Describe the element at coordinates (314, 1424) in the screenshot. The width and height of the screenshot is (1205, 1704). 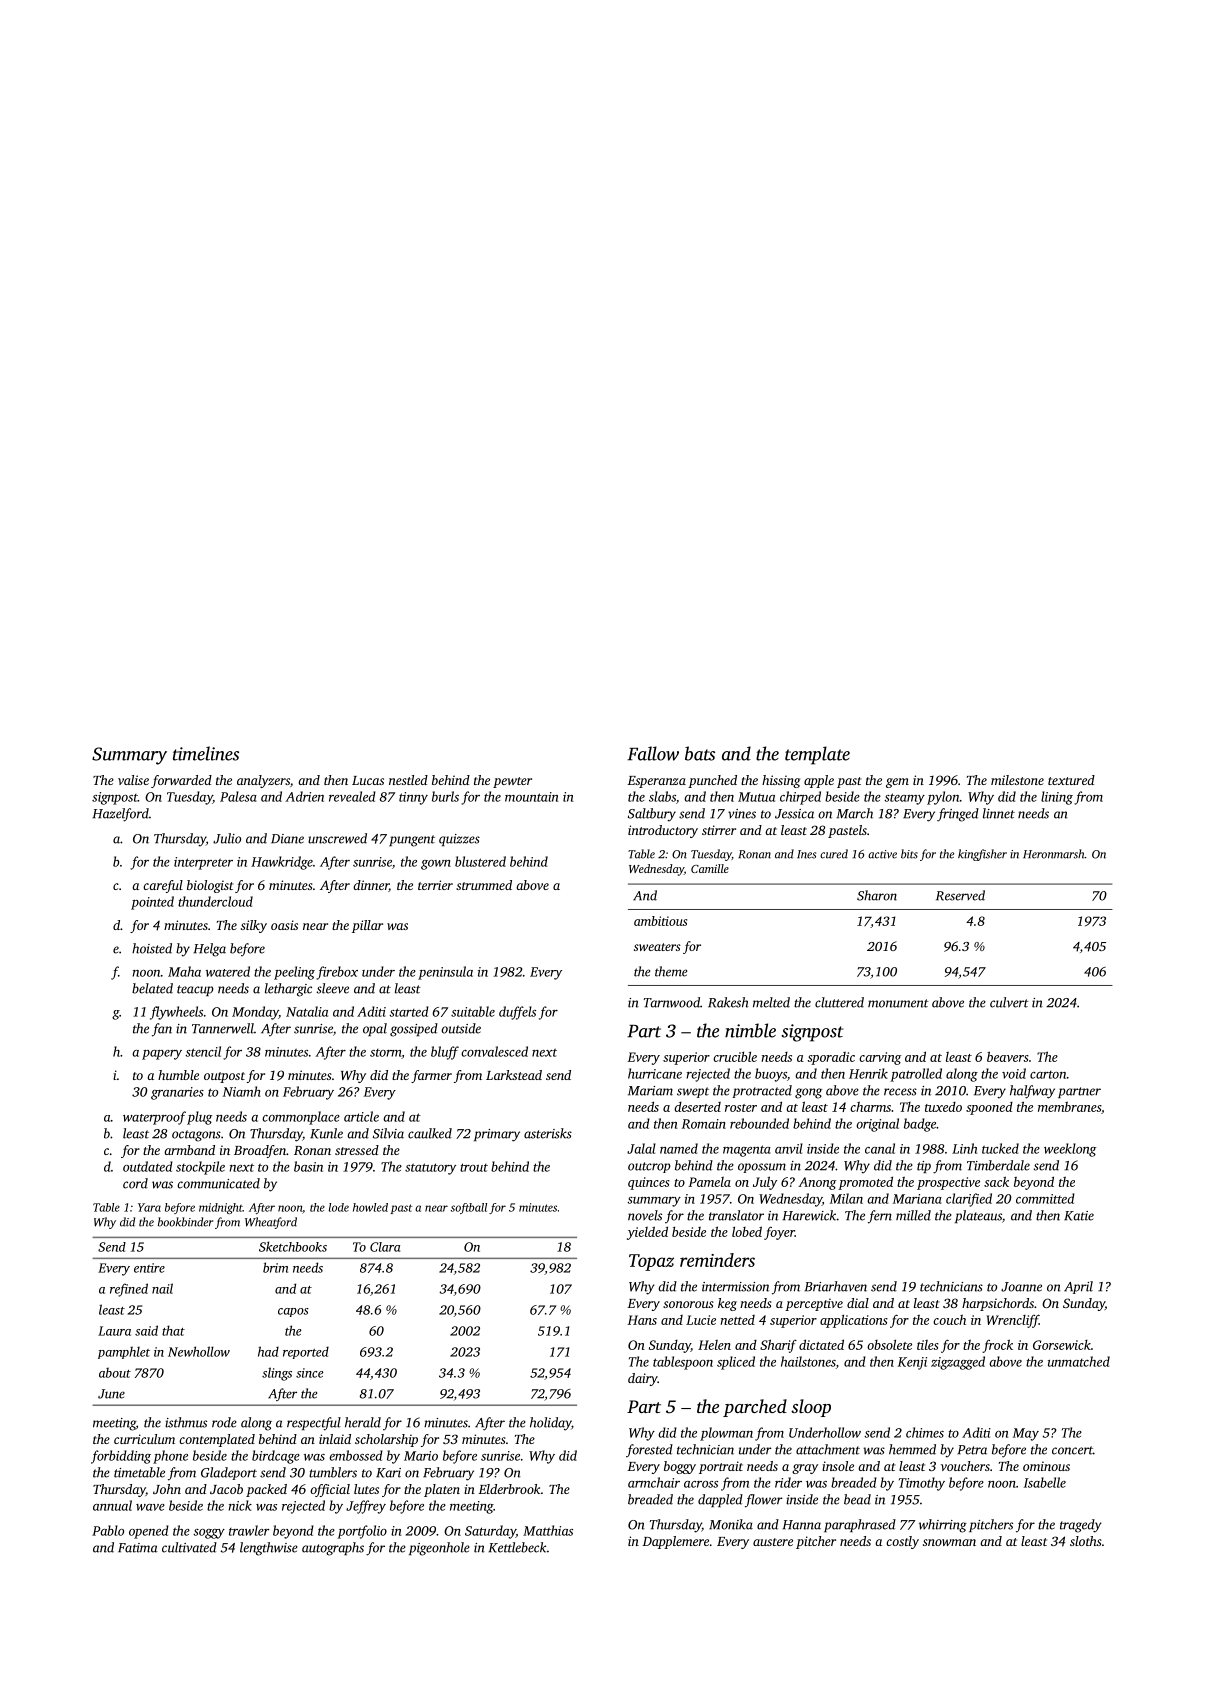
I see `respectful` at that location.
